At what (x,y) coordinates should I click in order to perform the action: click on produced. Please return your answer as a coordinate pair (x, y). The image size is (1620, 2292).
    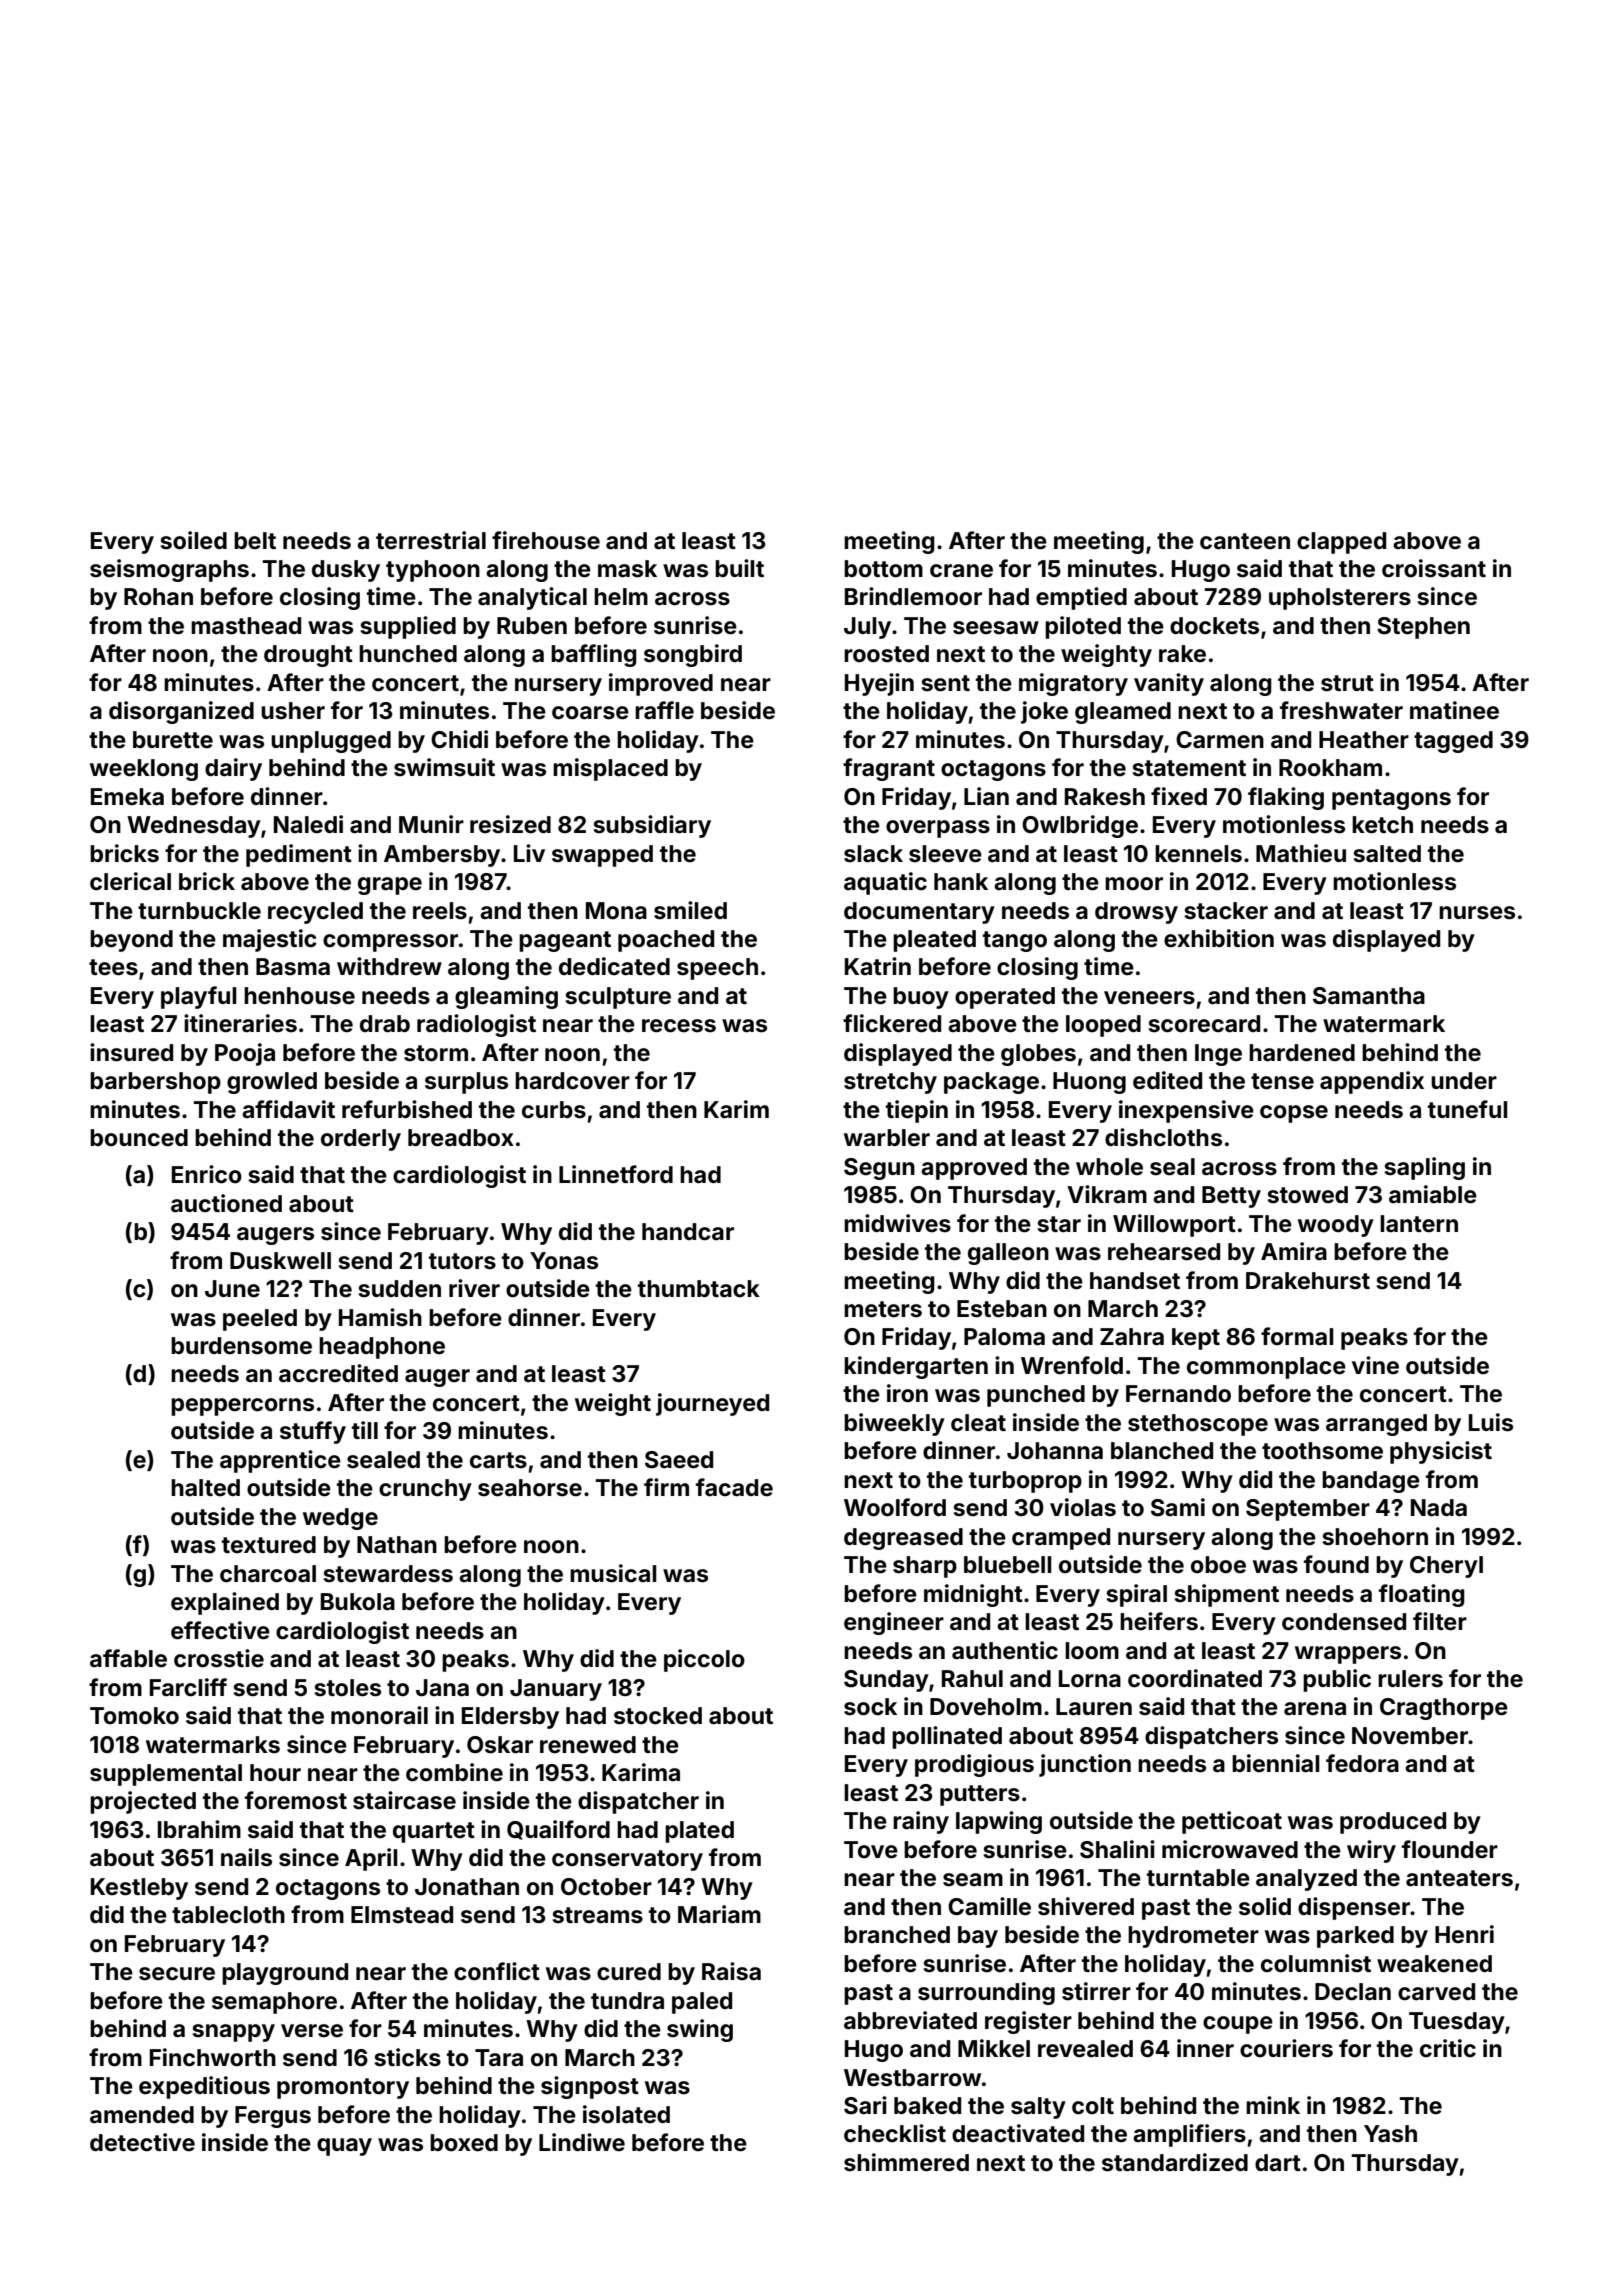
    Looking at the image, I should click on (1393, 1823).
